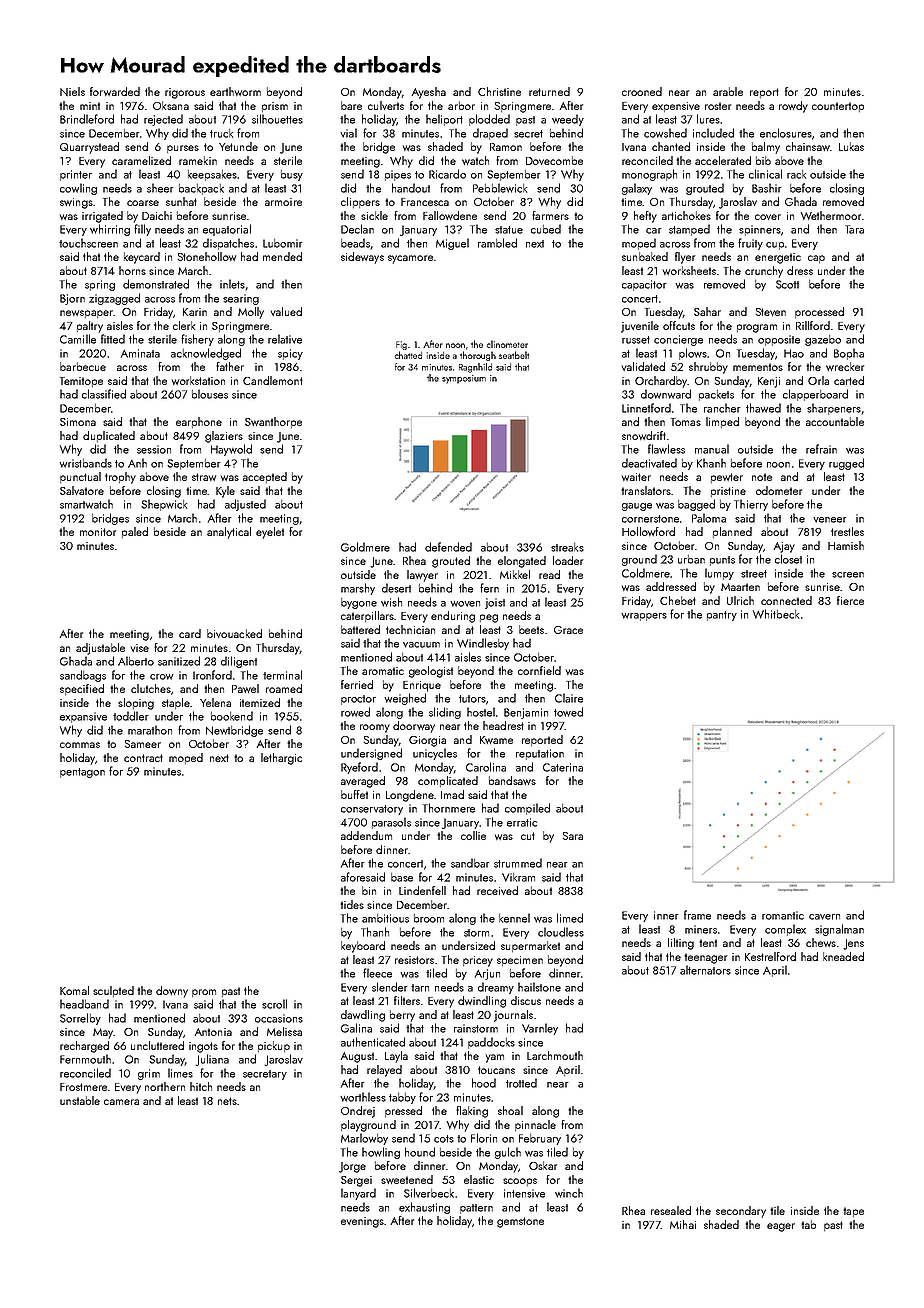 The width and height of the screenshot is (924, 1308). I want to click on caterpillars, so click(367, 616).
